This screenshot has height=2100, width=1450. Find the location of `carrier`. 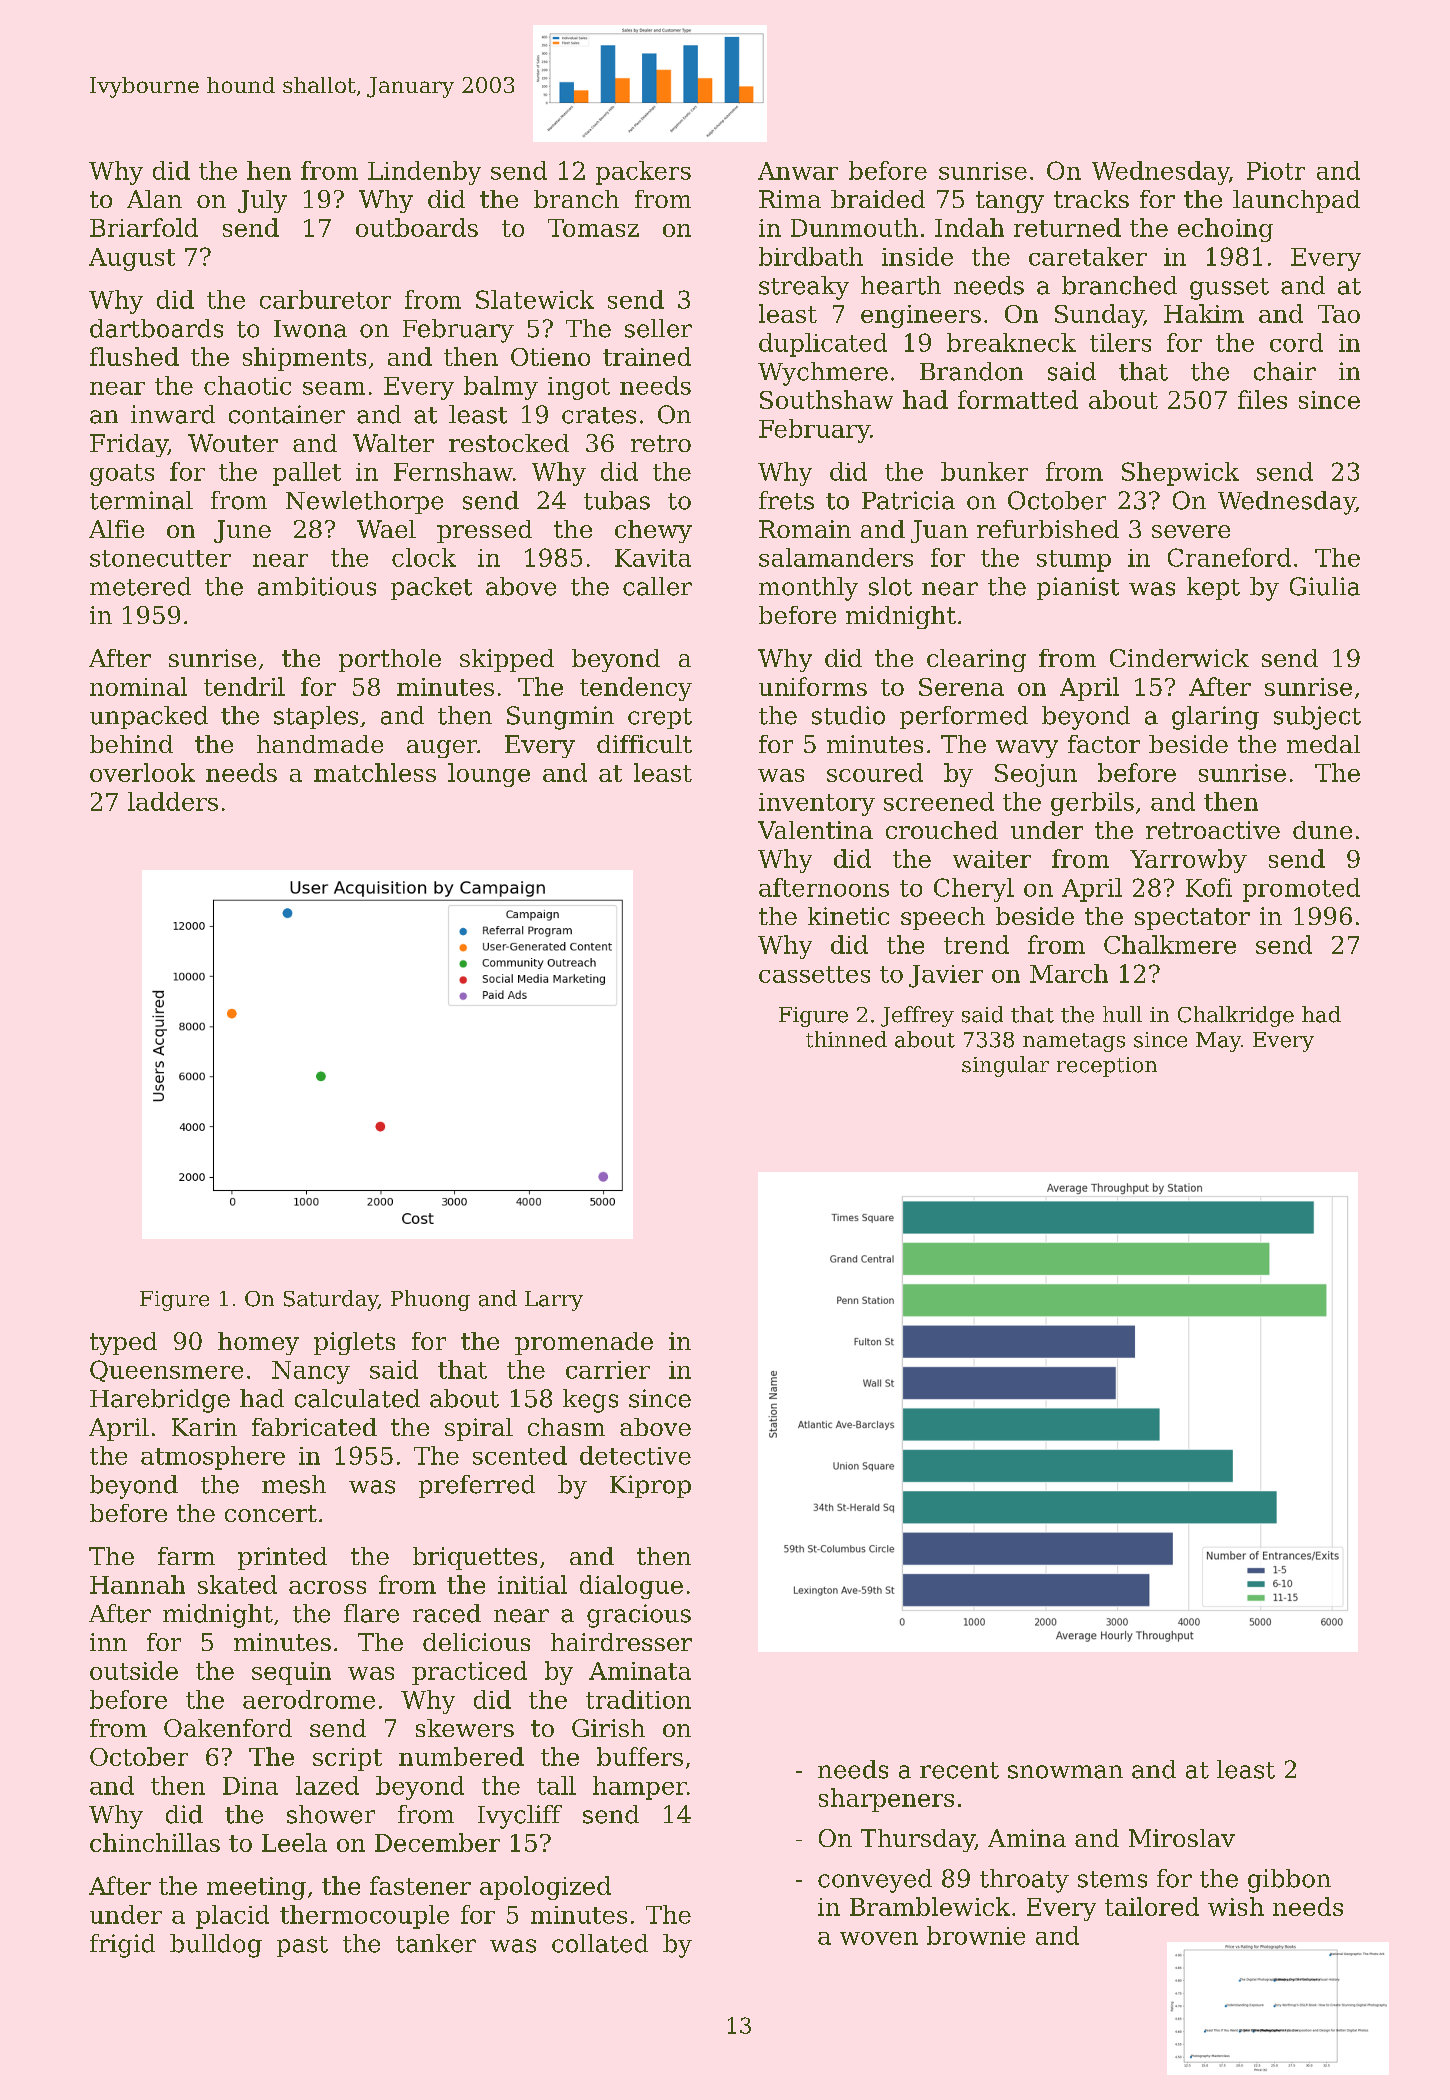

carrier is located at coordinates (608, 1370).
